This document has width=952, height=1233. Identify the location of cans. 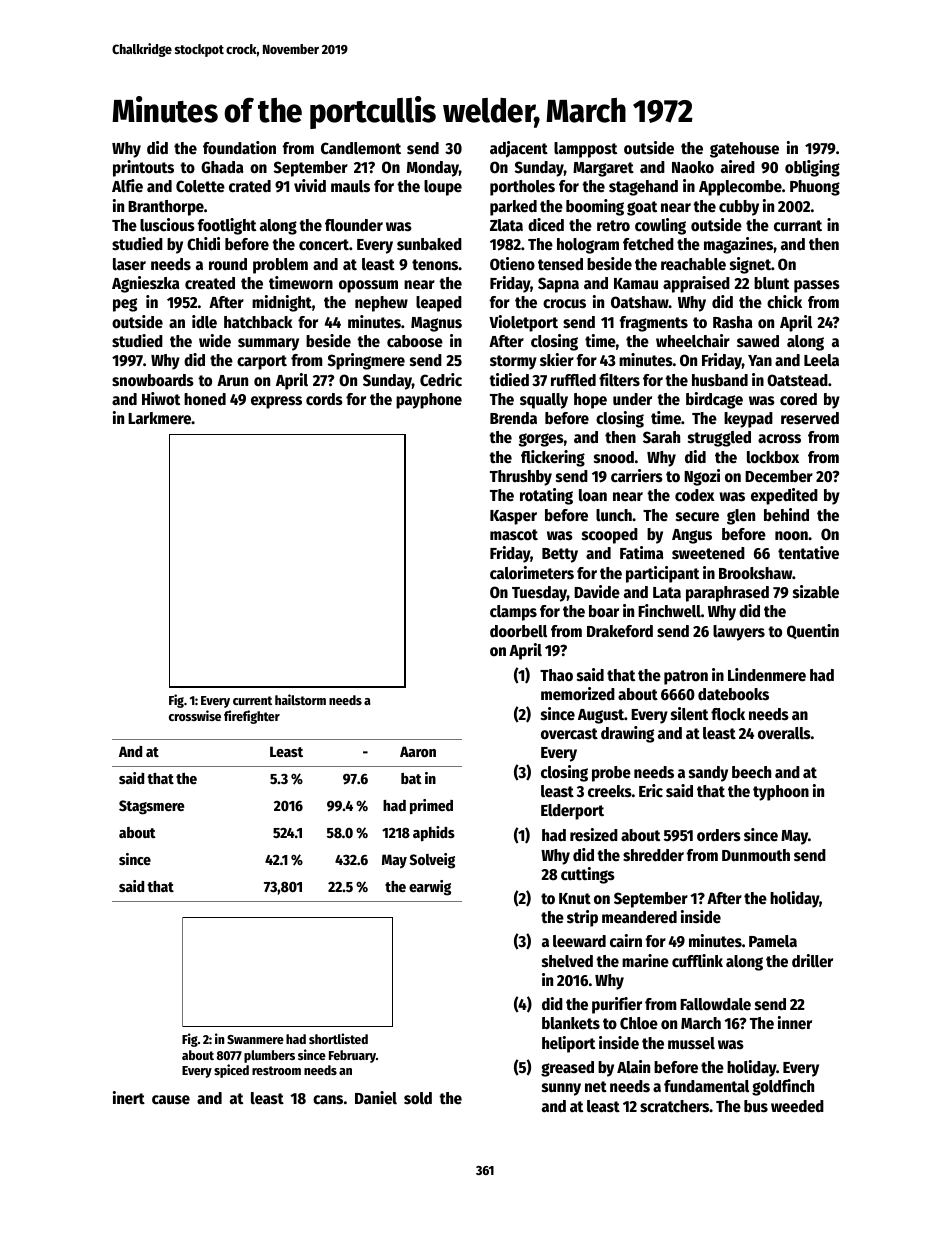
(328, 1100).
